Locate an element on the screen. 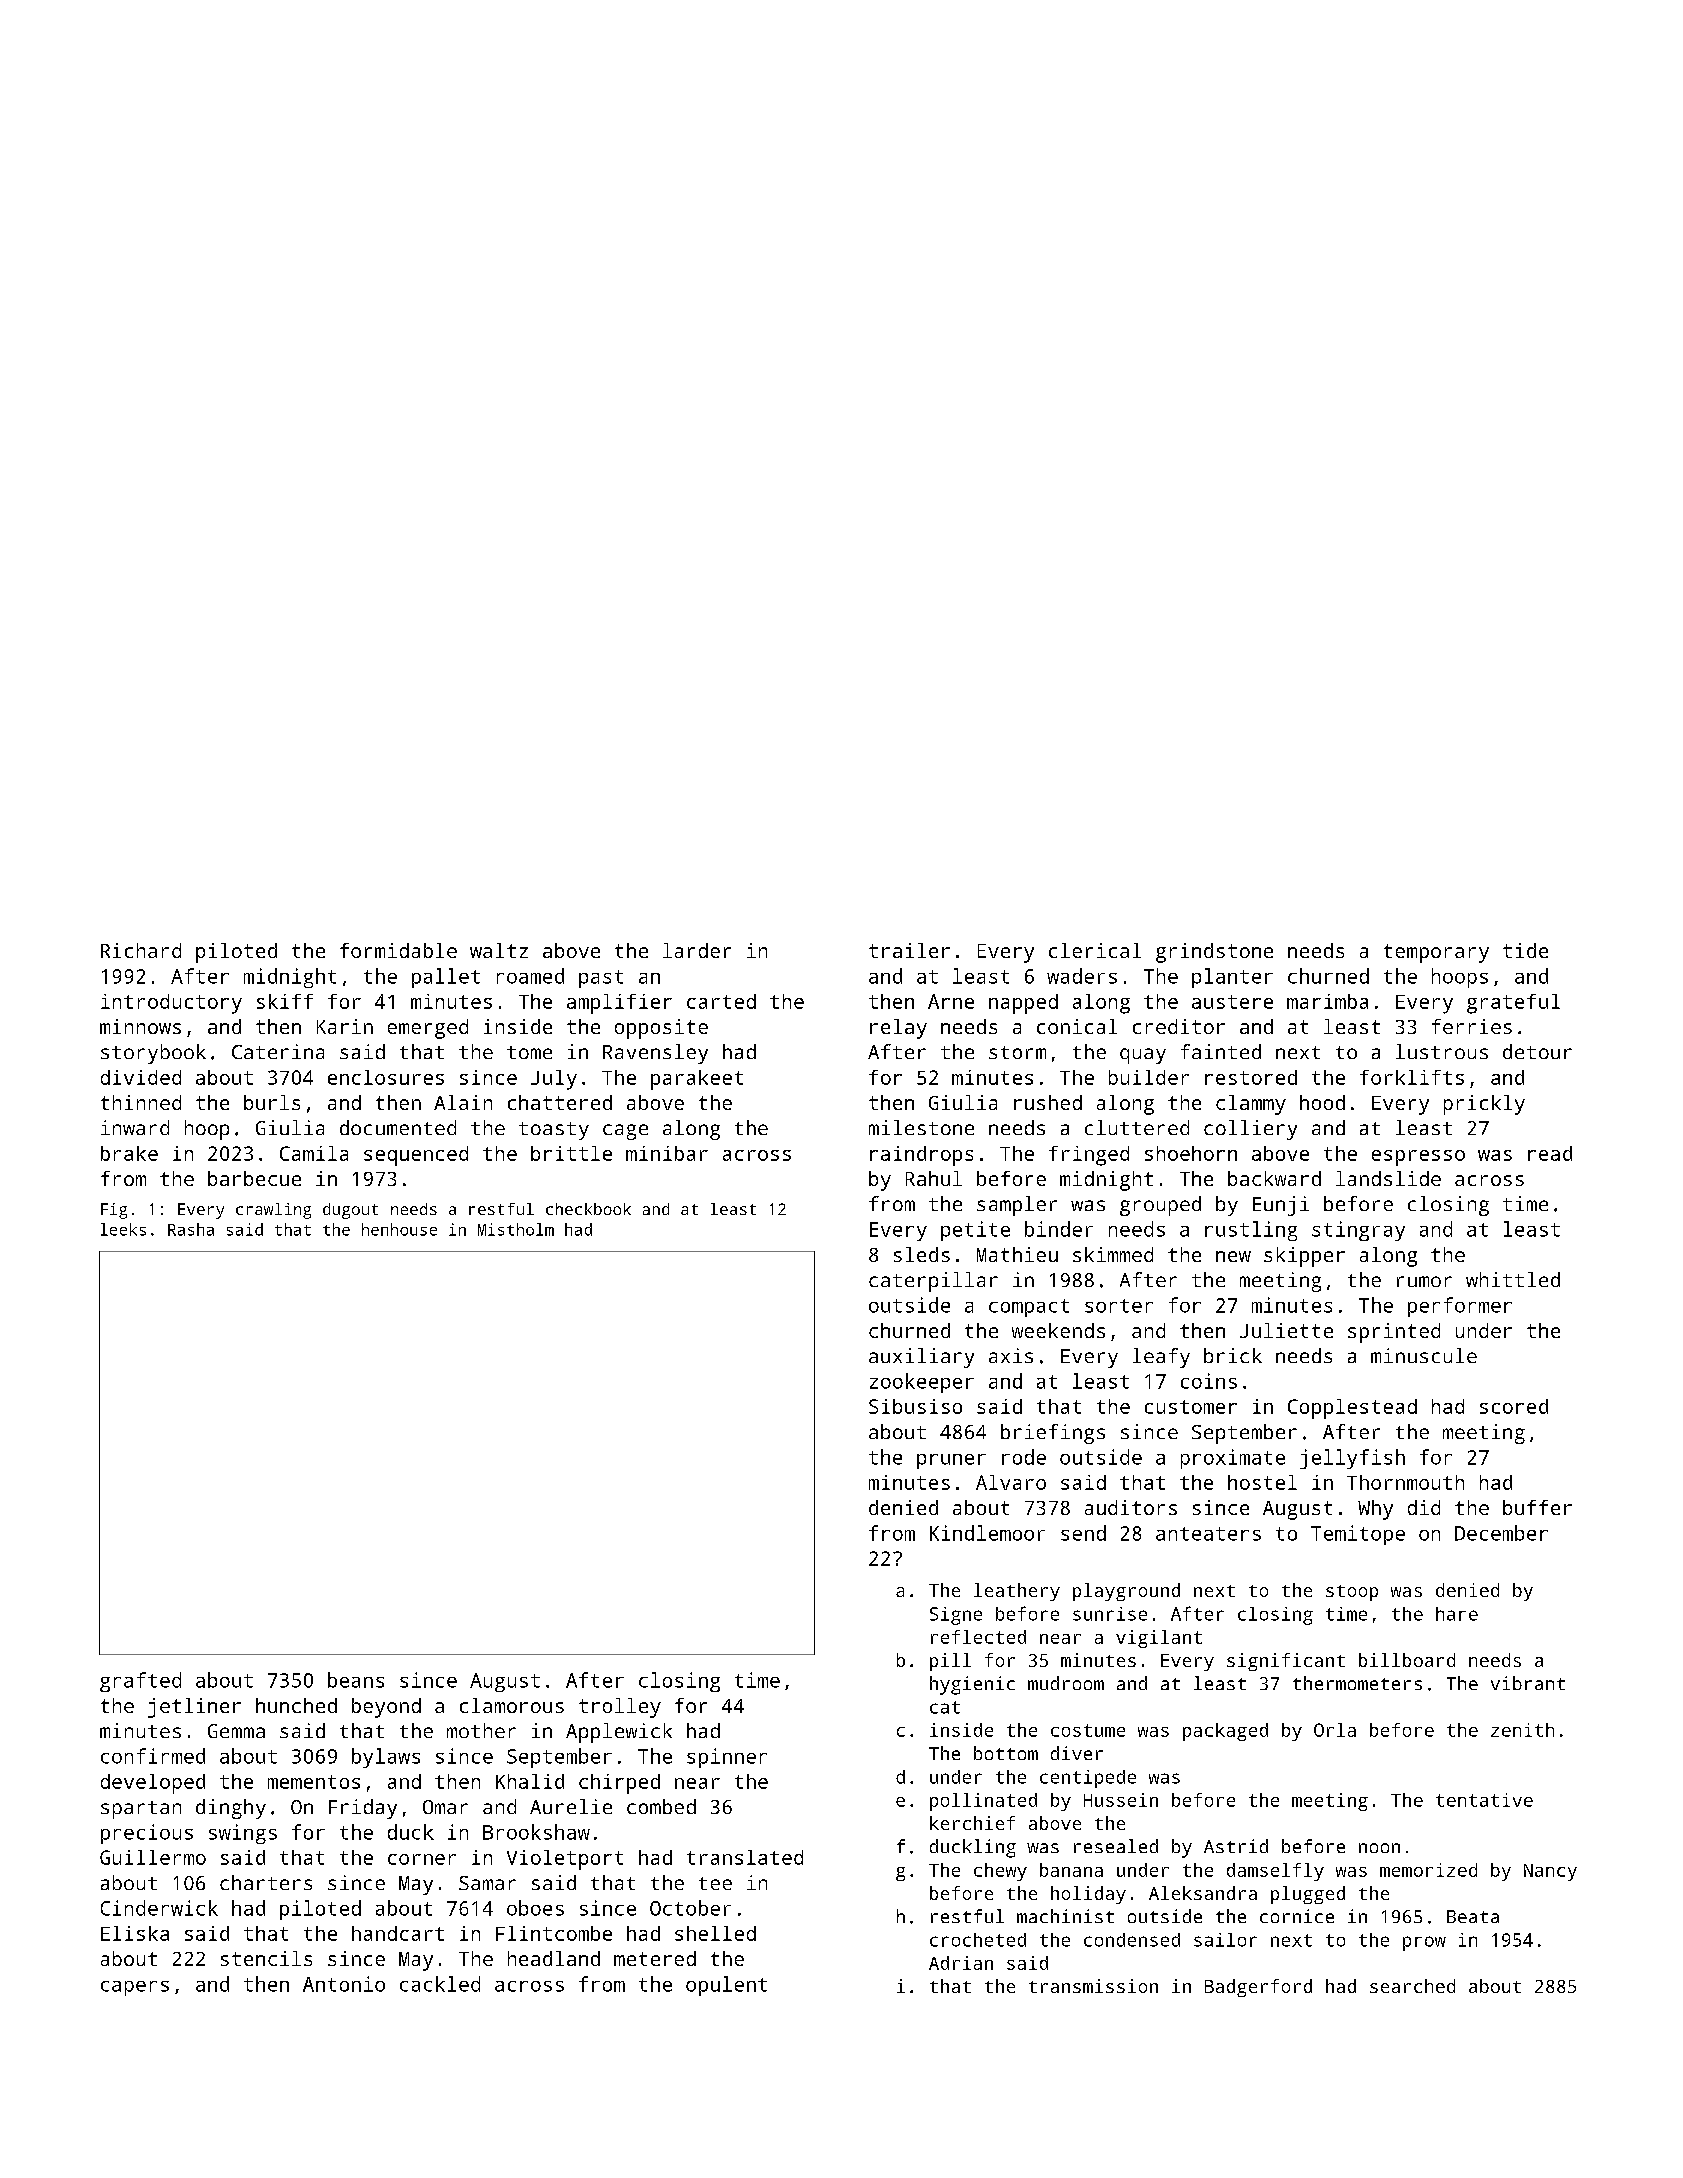 The width and height of the screenshot is (1683, 2178). grindstone is located at coordinates (1214, 953).
